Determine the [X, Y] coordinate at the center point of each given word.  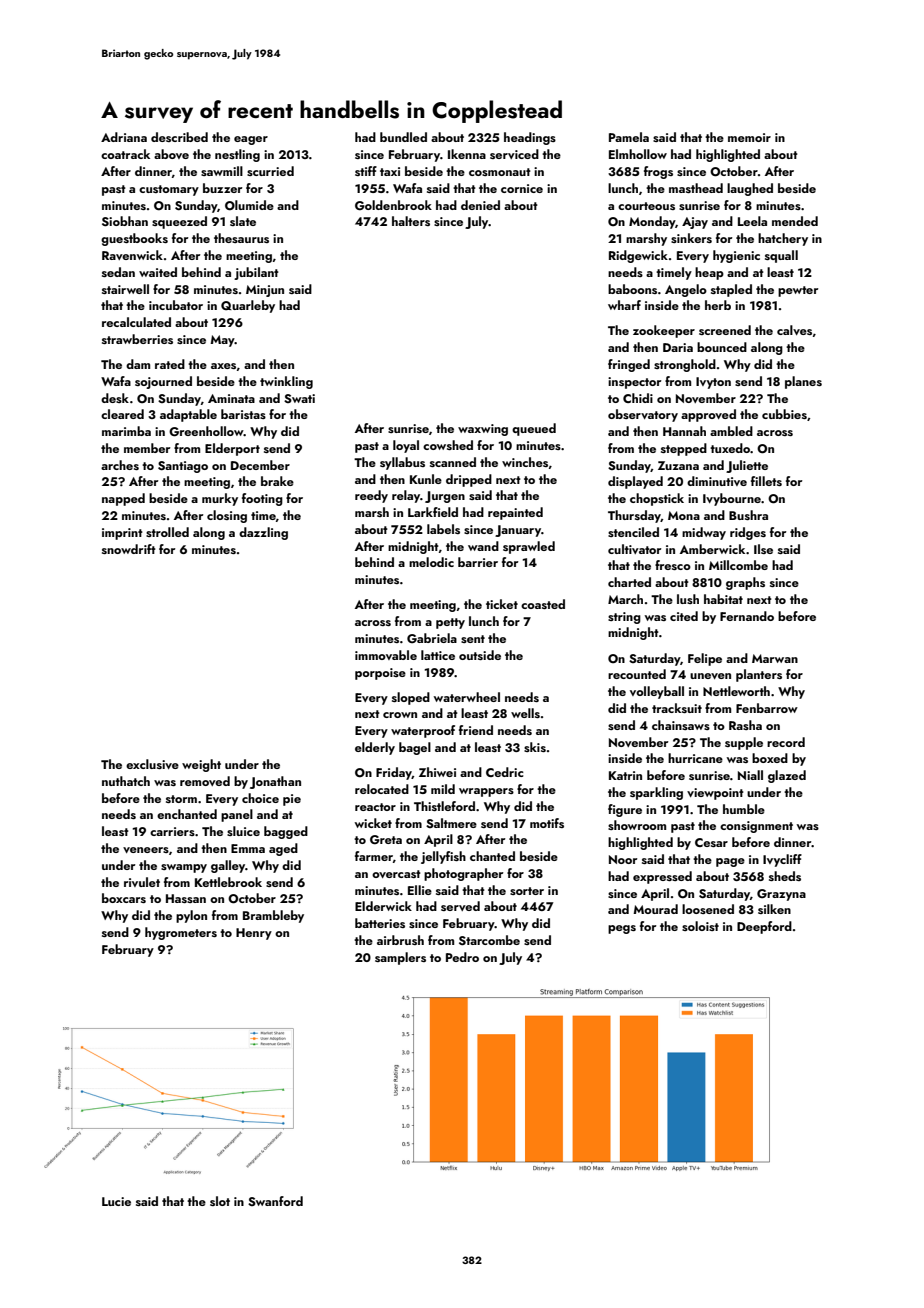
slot [220, 1201]
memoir [749, 137]
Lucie [116, 1201]
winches [525, 462]
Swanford [275, 1201]
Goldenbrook [393, 205]
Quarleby [248, 306]
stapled [731, 290]
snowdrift [129, 549]
